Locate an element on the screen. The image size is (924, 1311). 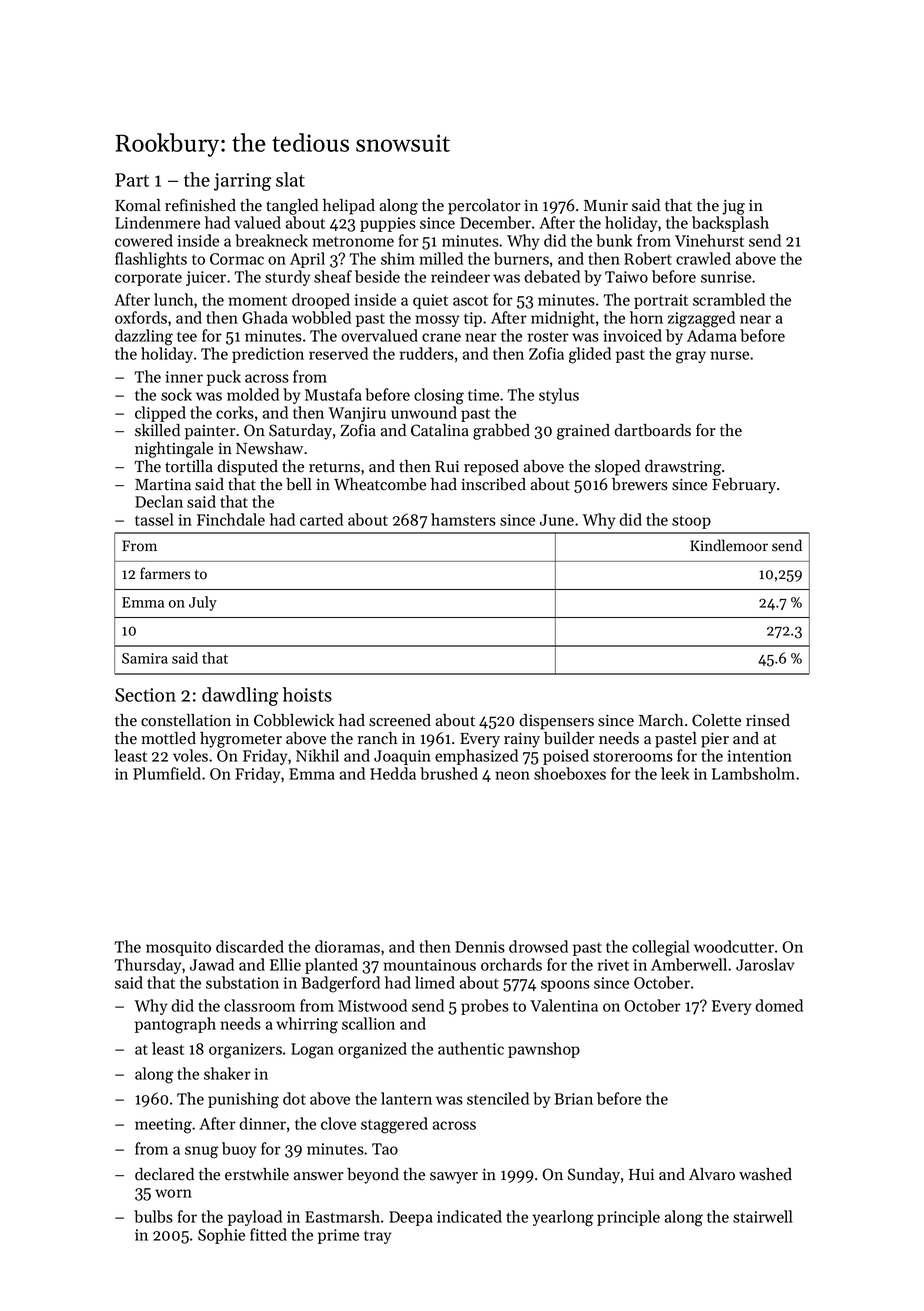
Sophie is located at coordinates (221, 1236).
